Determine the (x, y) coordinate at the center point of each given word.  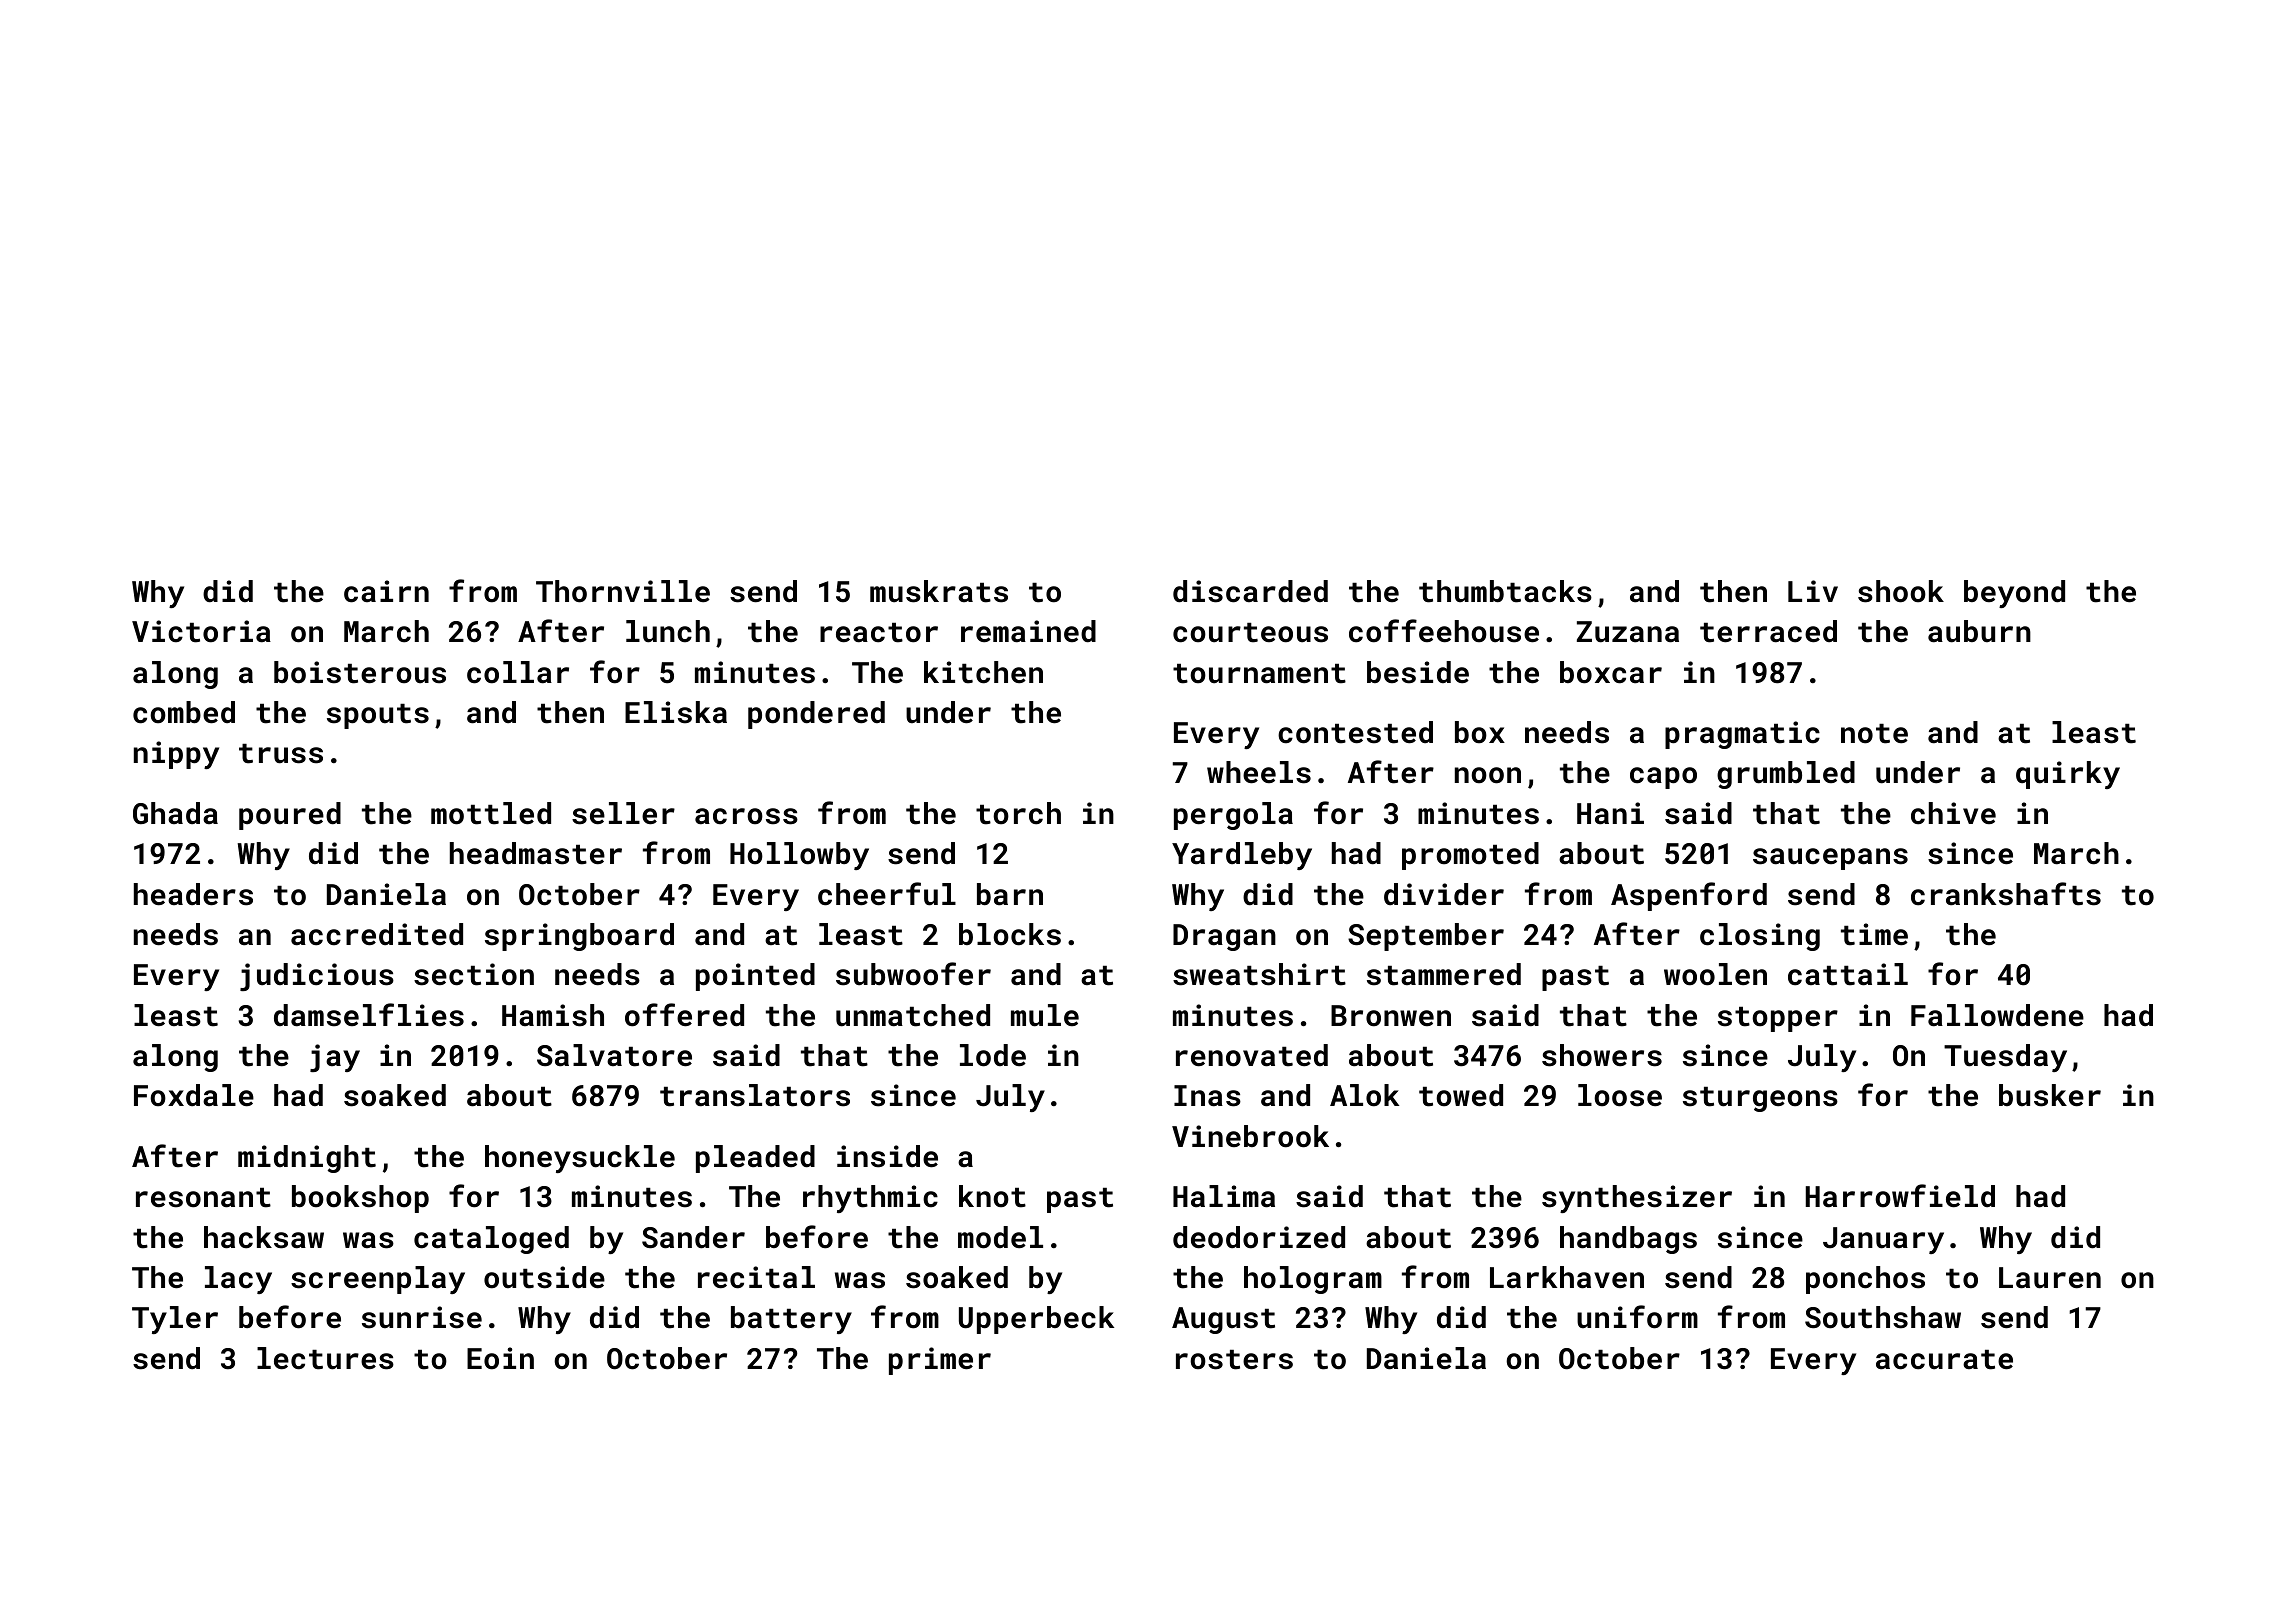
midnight (307, 1159)
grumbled (1786, 775)
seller (623, 813)
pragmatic (1742, 735)
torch (1018, 813)
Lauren (2050, 1278)
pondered (816, 715)
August (1223, 1320)
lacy (238, 1280)
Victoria (201, 631)
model (1000, 1237)
